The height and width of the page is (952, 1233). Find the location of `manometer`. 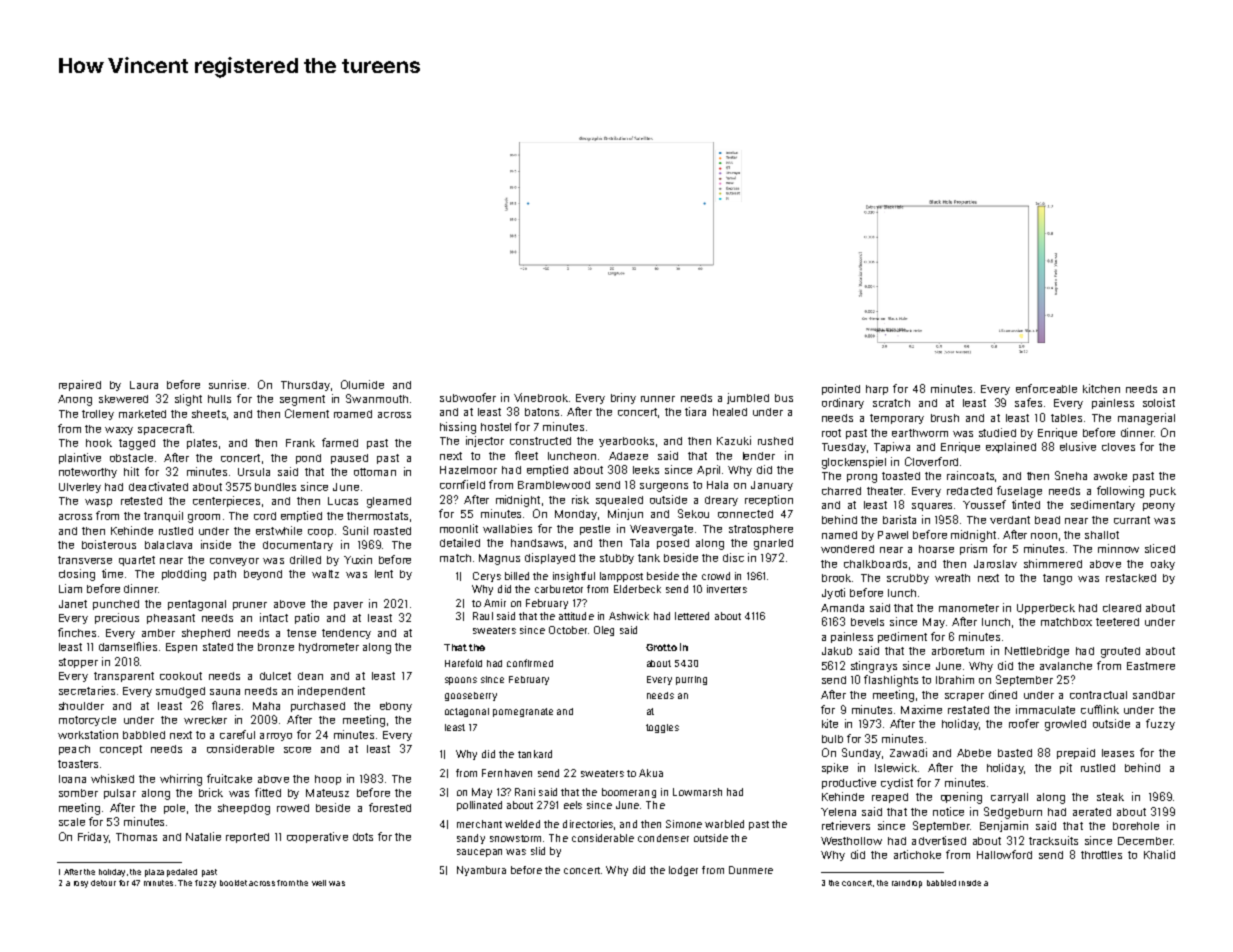

manometer is located at coordinates (969, 608).
